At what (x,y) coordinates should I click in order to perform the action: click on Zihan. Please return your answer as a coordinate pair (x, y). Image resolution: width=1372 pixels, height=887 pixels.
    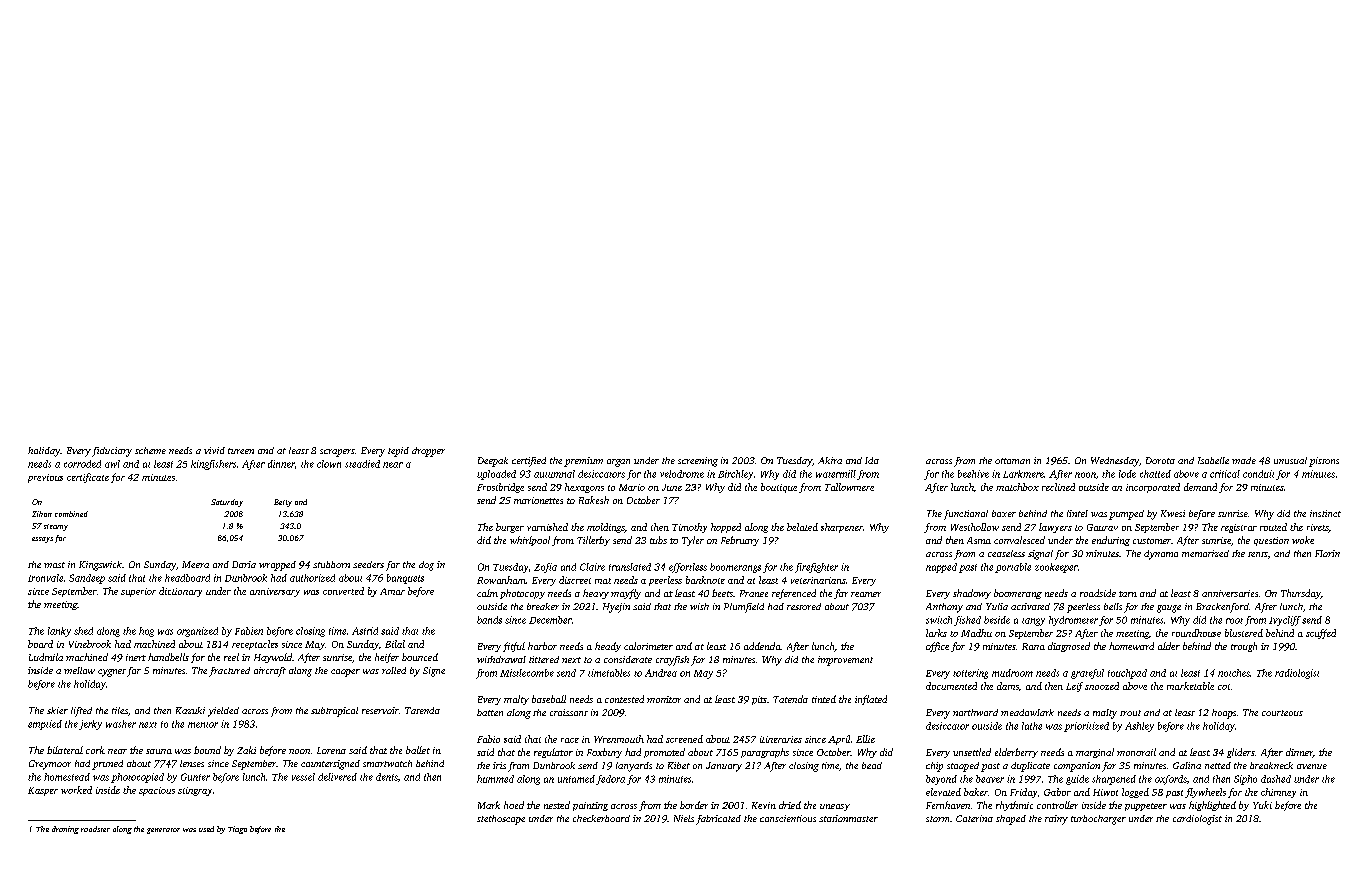
    Looking at the image, I should click on (42, 514).
